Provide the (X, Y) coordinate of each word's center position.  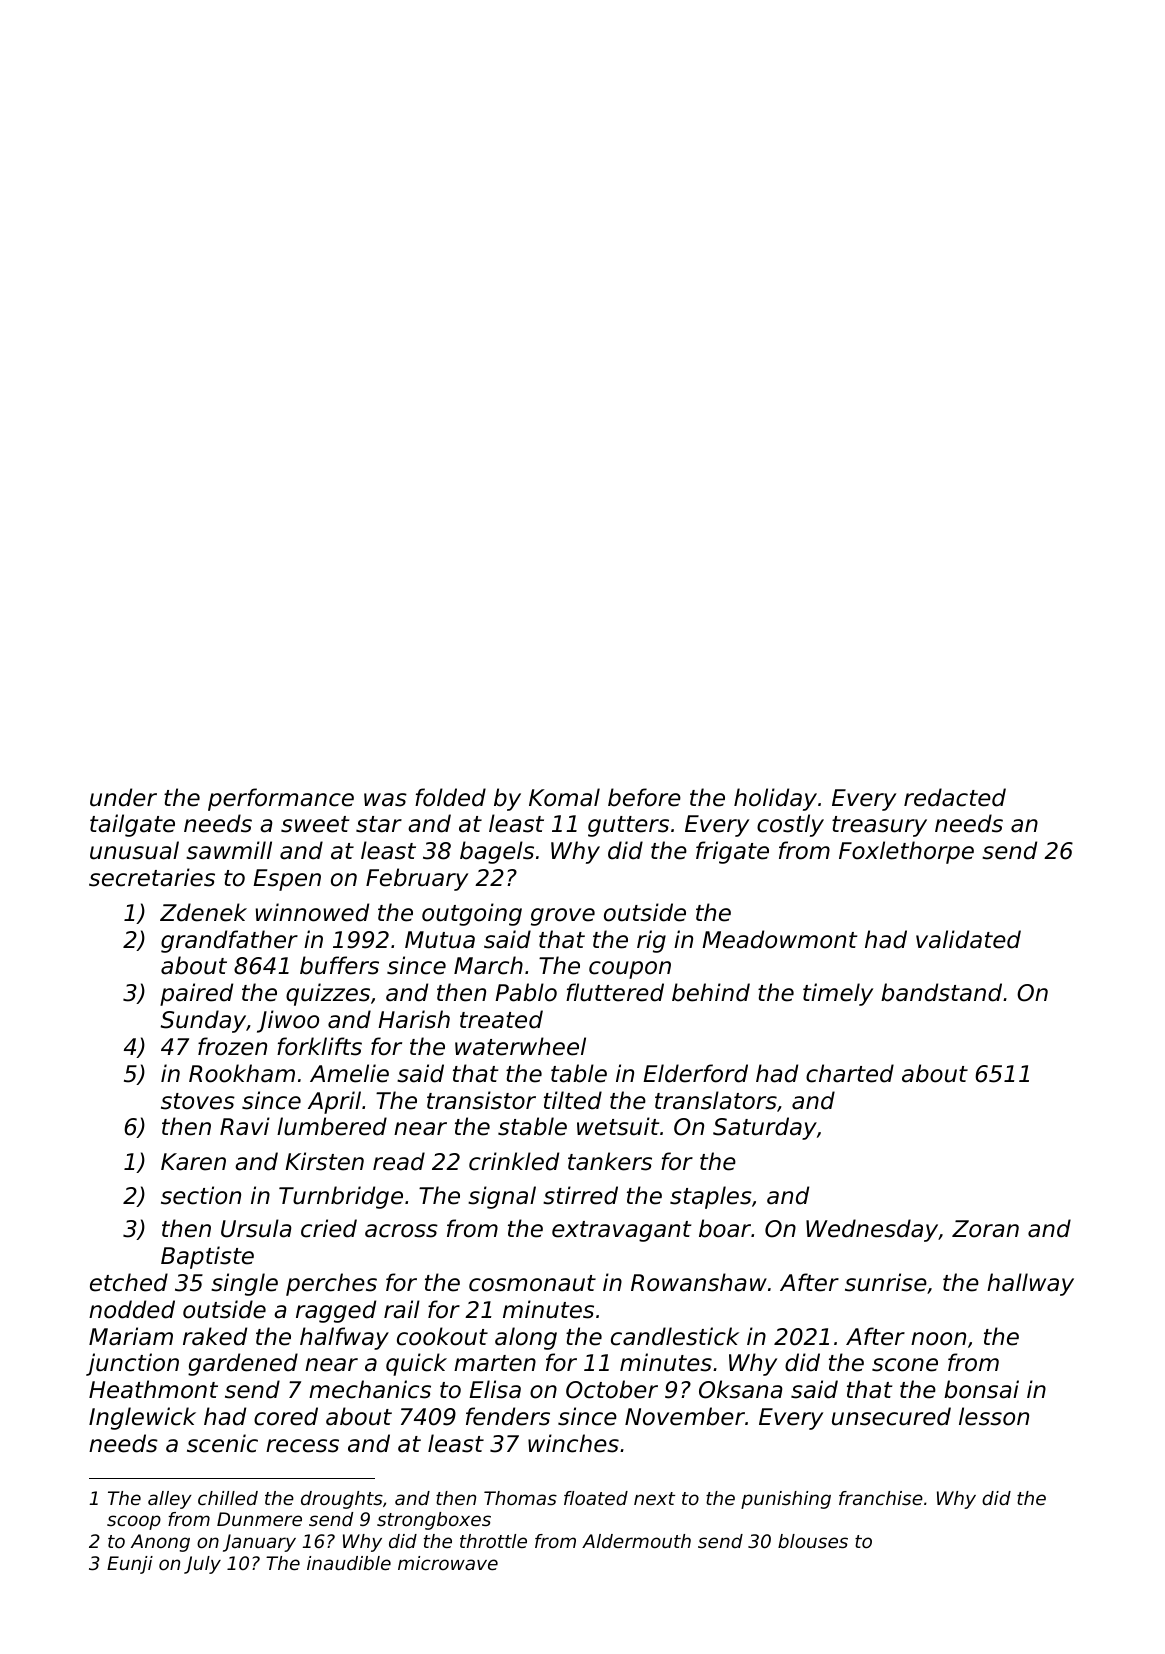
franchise (881, 1498)
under (123, 797)
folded (450, 797)
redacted (955, 797)
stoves (198, 1101)
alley (170, 1500)
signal (502, 1197)
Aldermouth (636, 1541)
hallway (1030, 1284)
